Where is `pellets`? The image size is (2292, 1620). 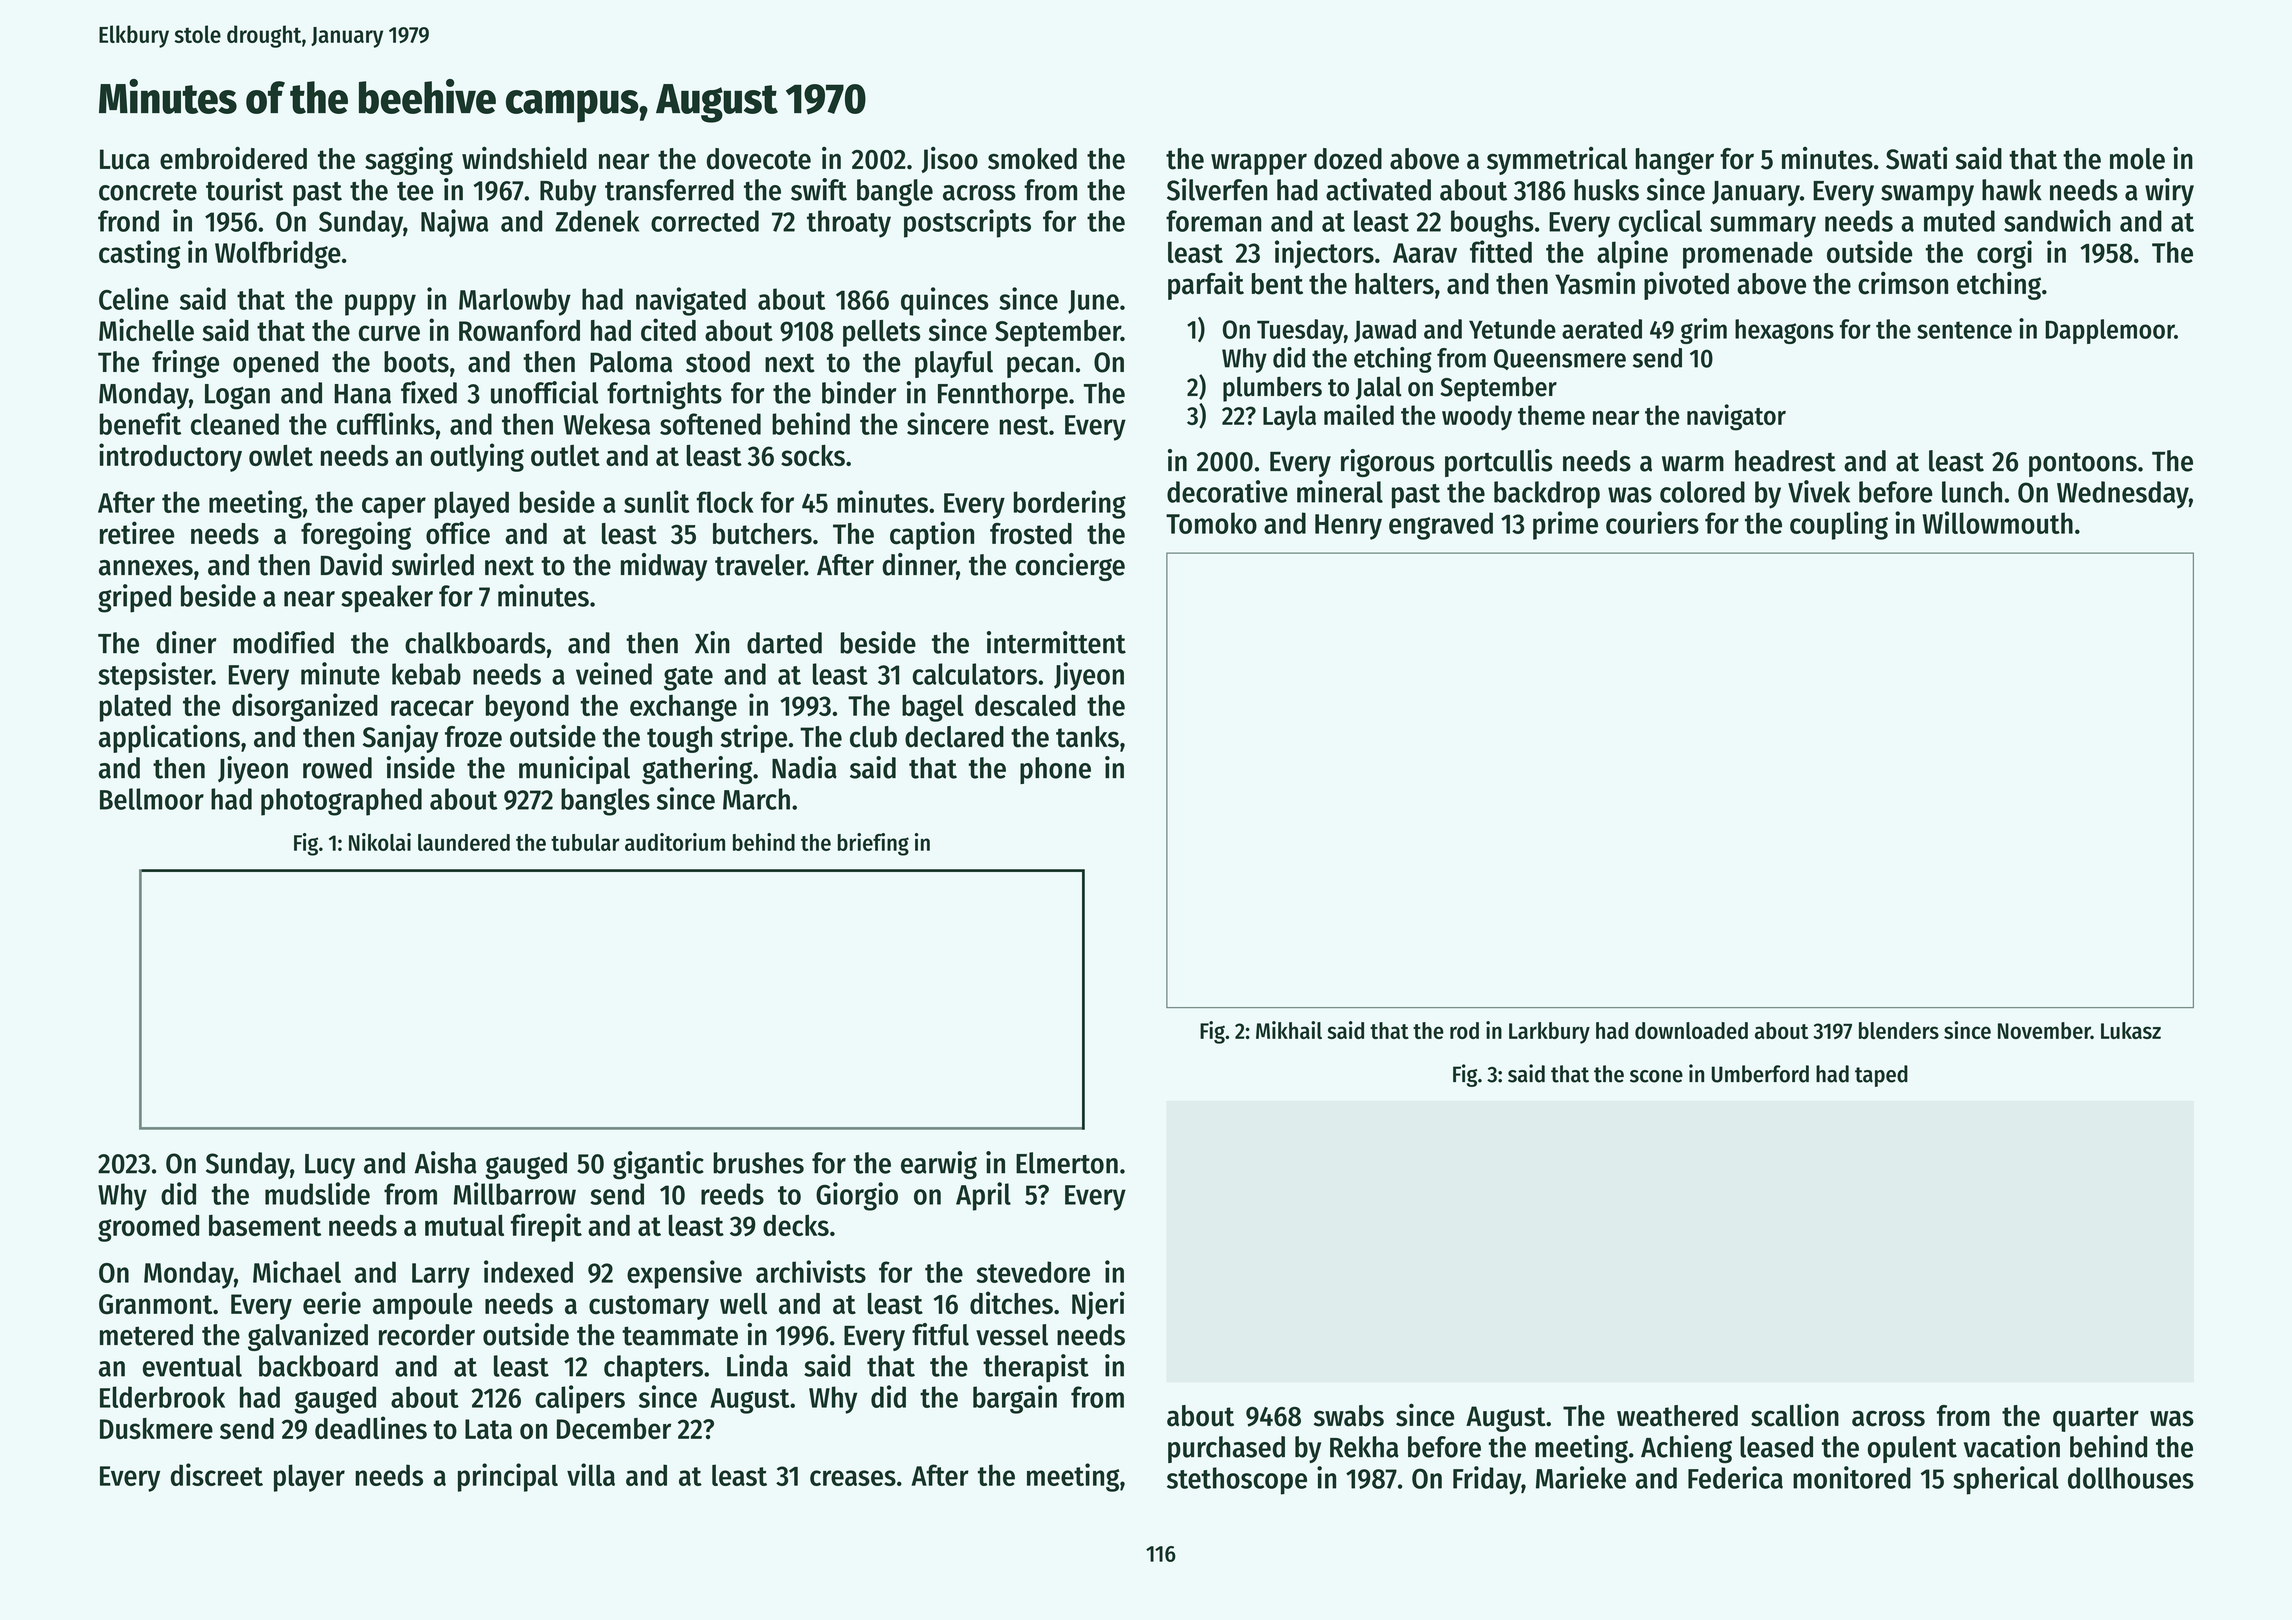
pellets is located at coordinates (881, 333).
